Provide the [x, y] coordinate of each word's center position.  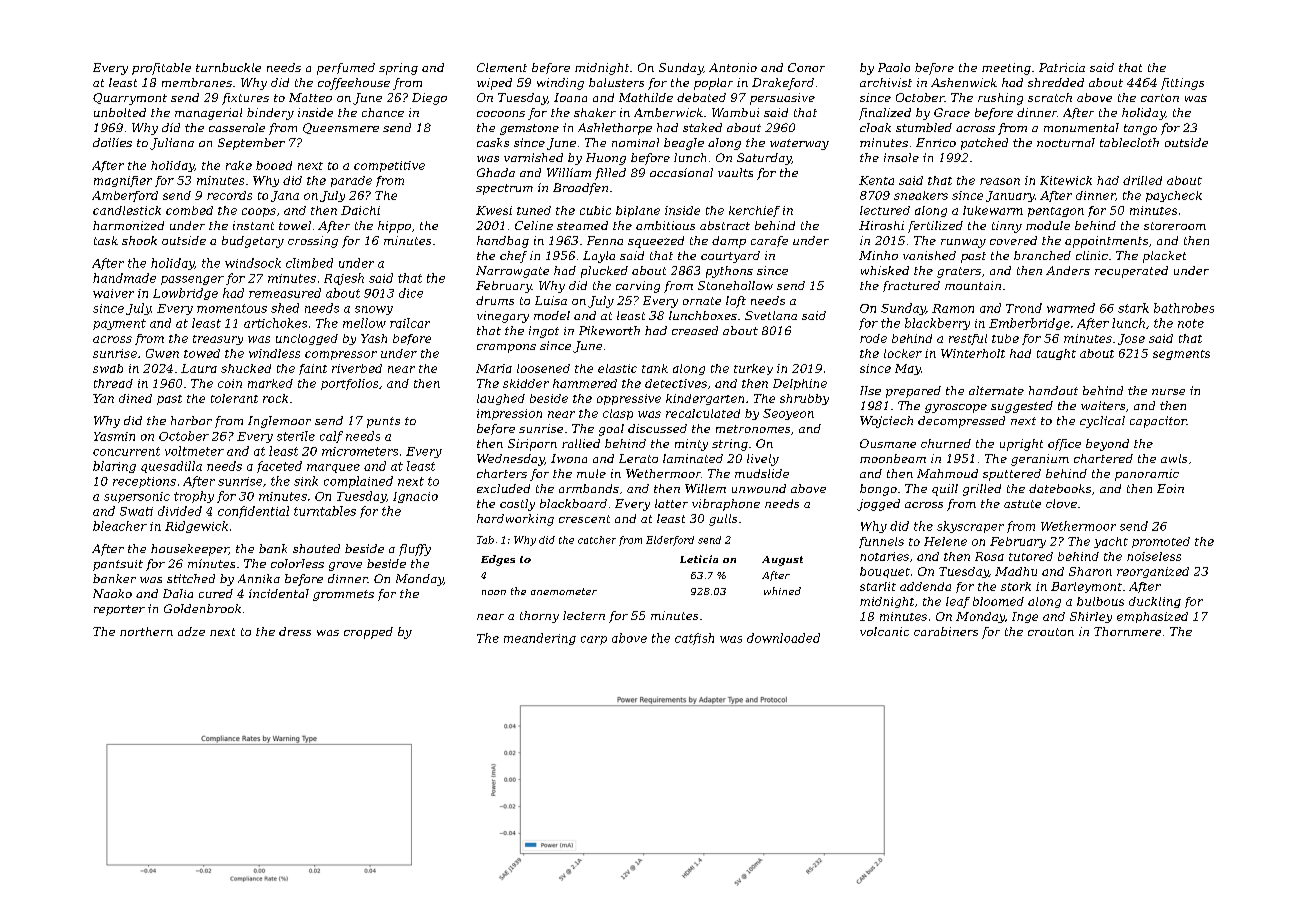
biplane [638, 211]
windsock [253, 263]
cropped [368, 633]
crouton [1051, 632]
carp [594, 640]
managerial [208, 114]
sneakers [921, 195]
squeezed [656, 242]
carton [1160, 98]
